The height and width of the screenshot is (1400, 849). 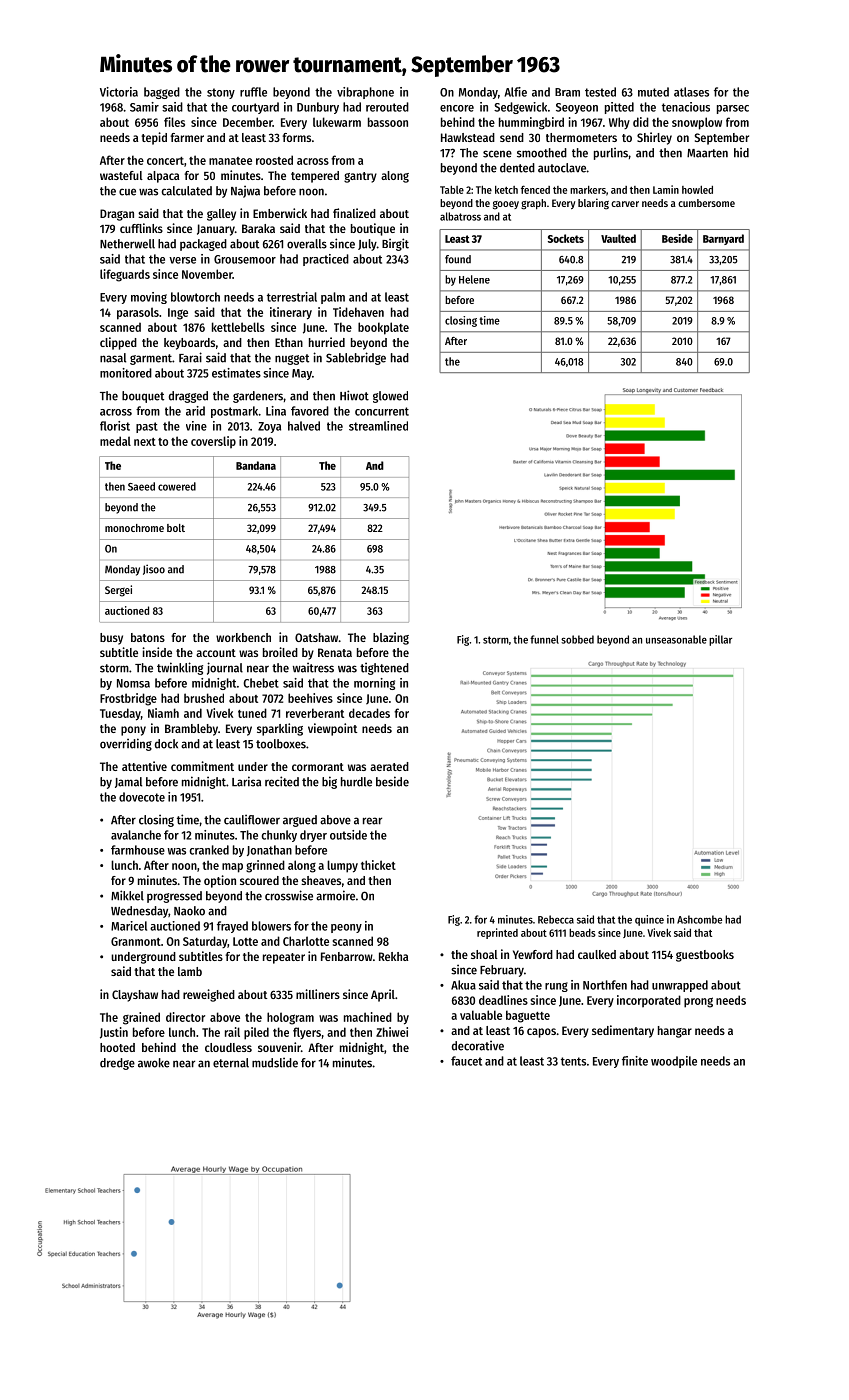 What do you see at coordinates (474, 279) in the screenshot?
I see `Helene` at bounding box center [474, 279].
